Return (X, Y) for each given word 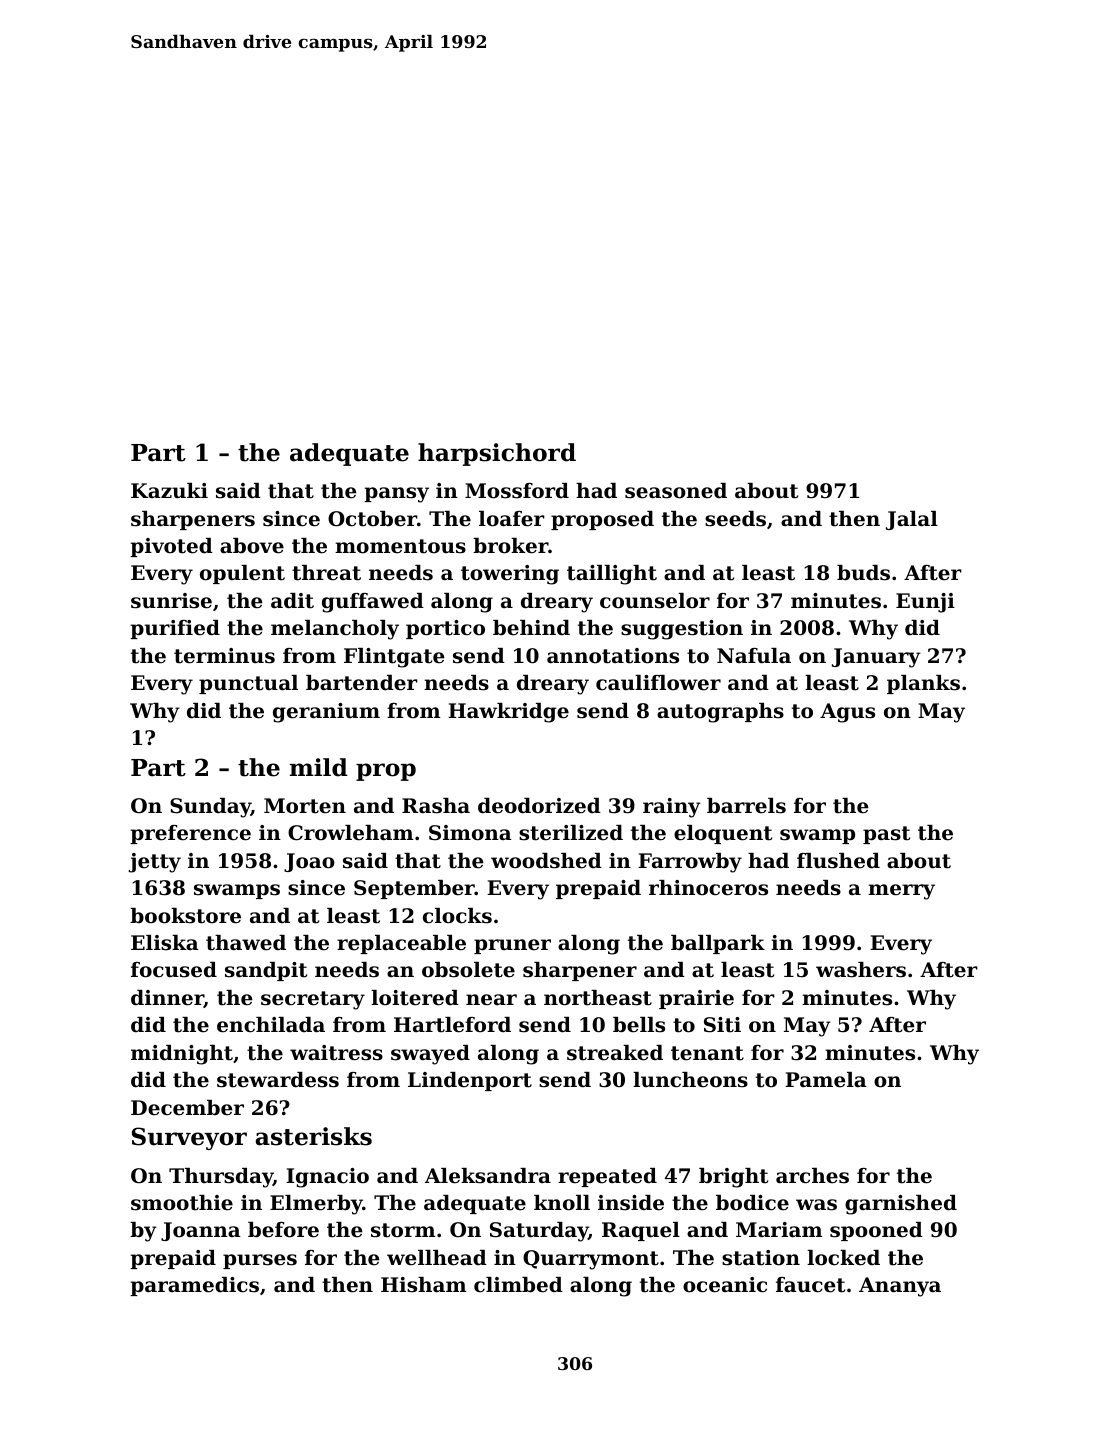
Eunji (925, 603)
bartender (362, 683)
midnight (182, 1055)
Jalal (912, 520)
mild (319, 767)
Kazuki (169, 491)
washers (861, 970)
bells (639, 1025)
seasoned (676, 491)
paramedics (194, 1286)
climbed (518, 1285)
